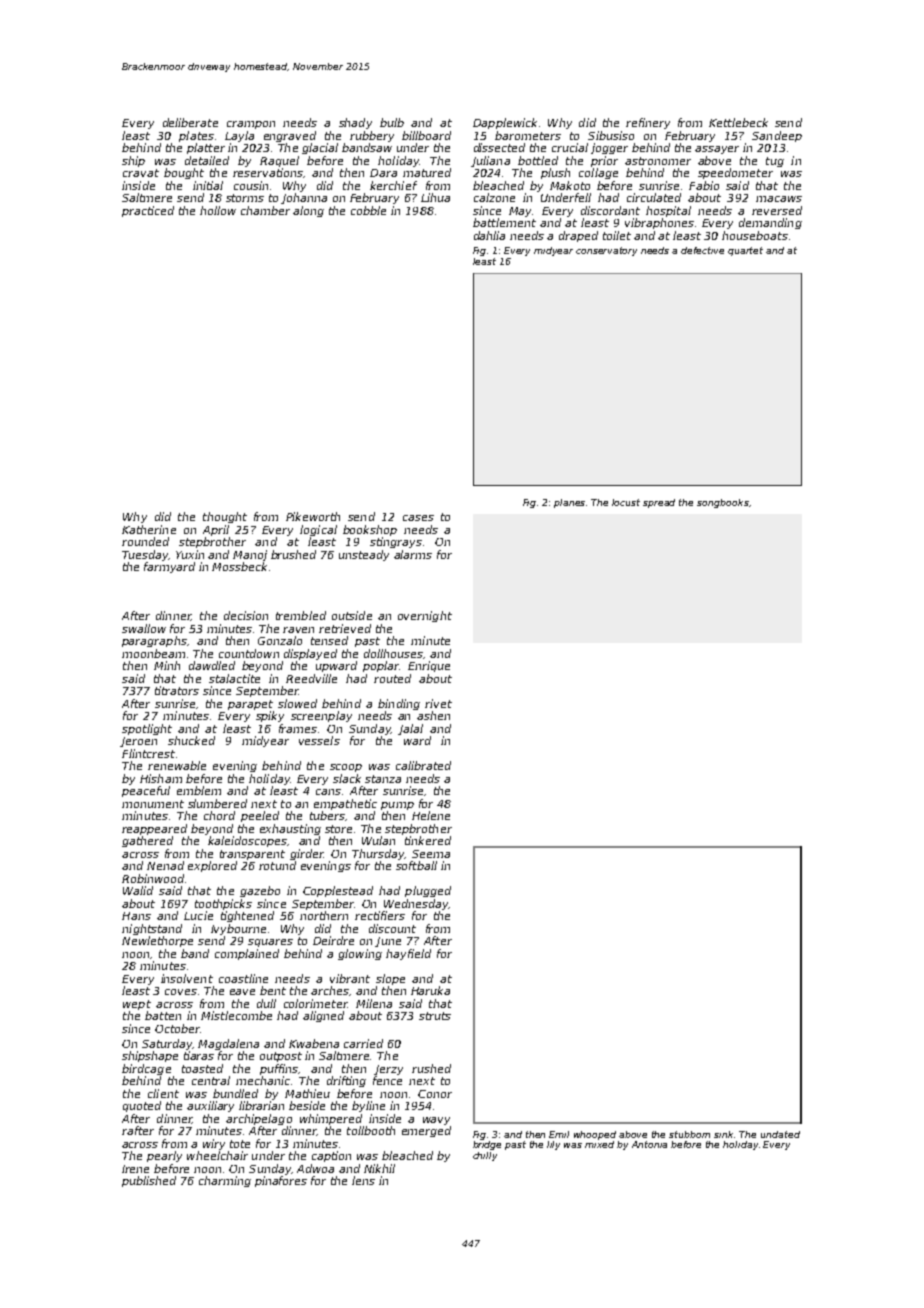 Image resolution: width=924 pixels, height=1308 pixels. Describe the element at coordinates (659, 503) in the document. I see `spread` at that location.
